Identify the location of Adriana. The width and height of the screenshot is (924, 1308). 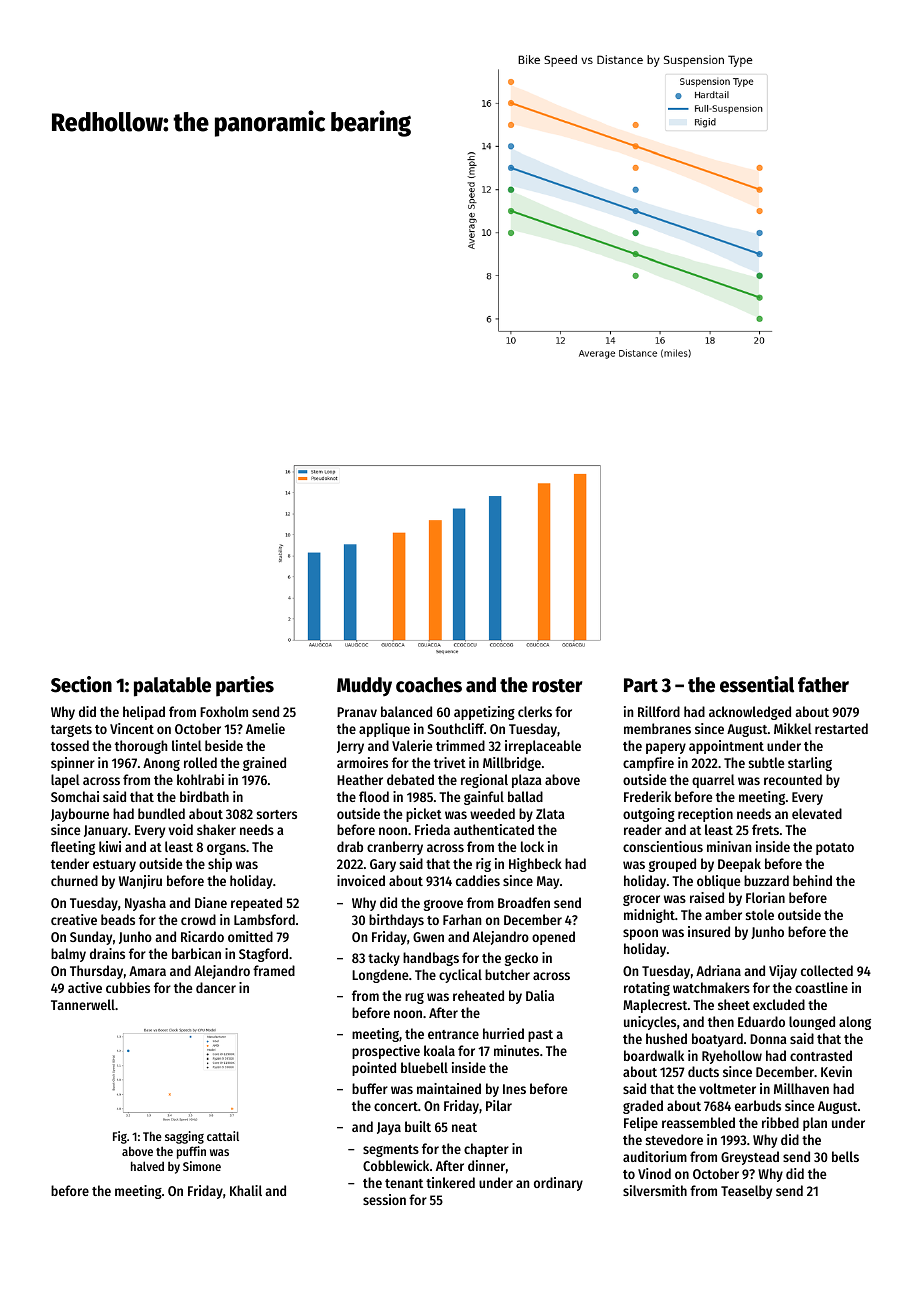
(718, 970).
